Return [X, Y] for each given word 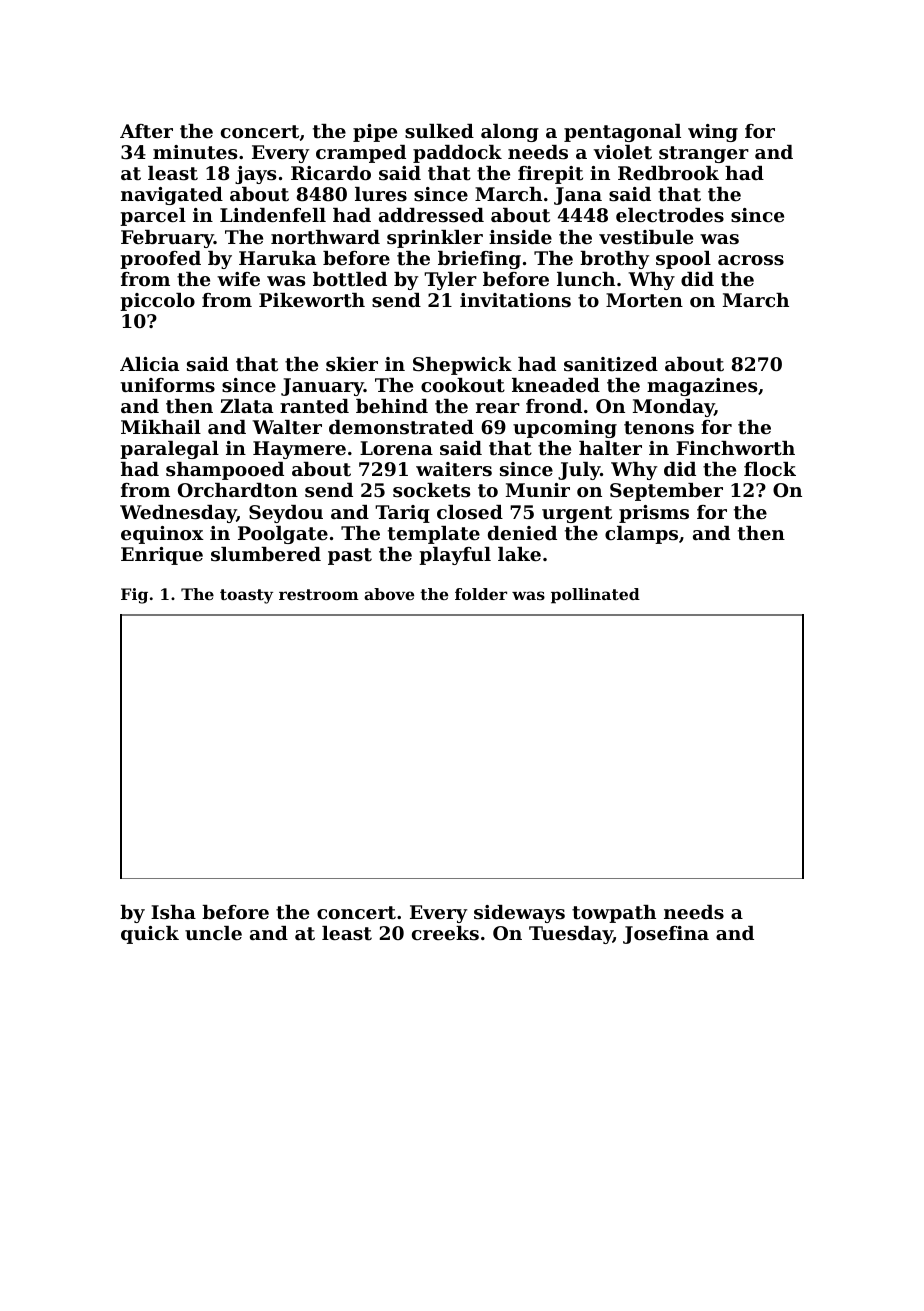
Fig [134, 596]
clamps [641, 535]
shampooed [225, 471]
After [146, 131]
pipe [375, 133]
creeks [445, 933]
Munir [538, 490]
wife [238, 279]
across [751, 260]
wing [713, 133]
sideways [519, 914]
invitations [515, 300]
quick [150, 935]
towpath [614, 914]
